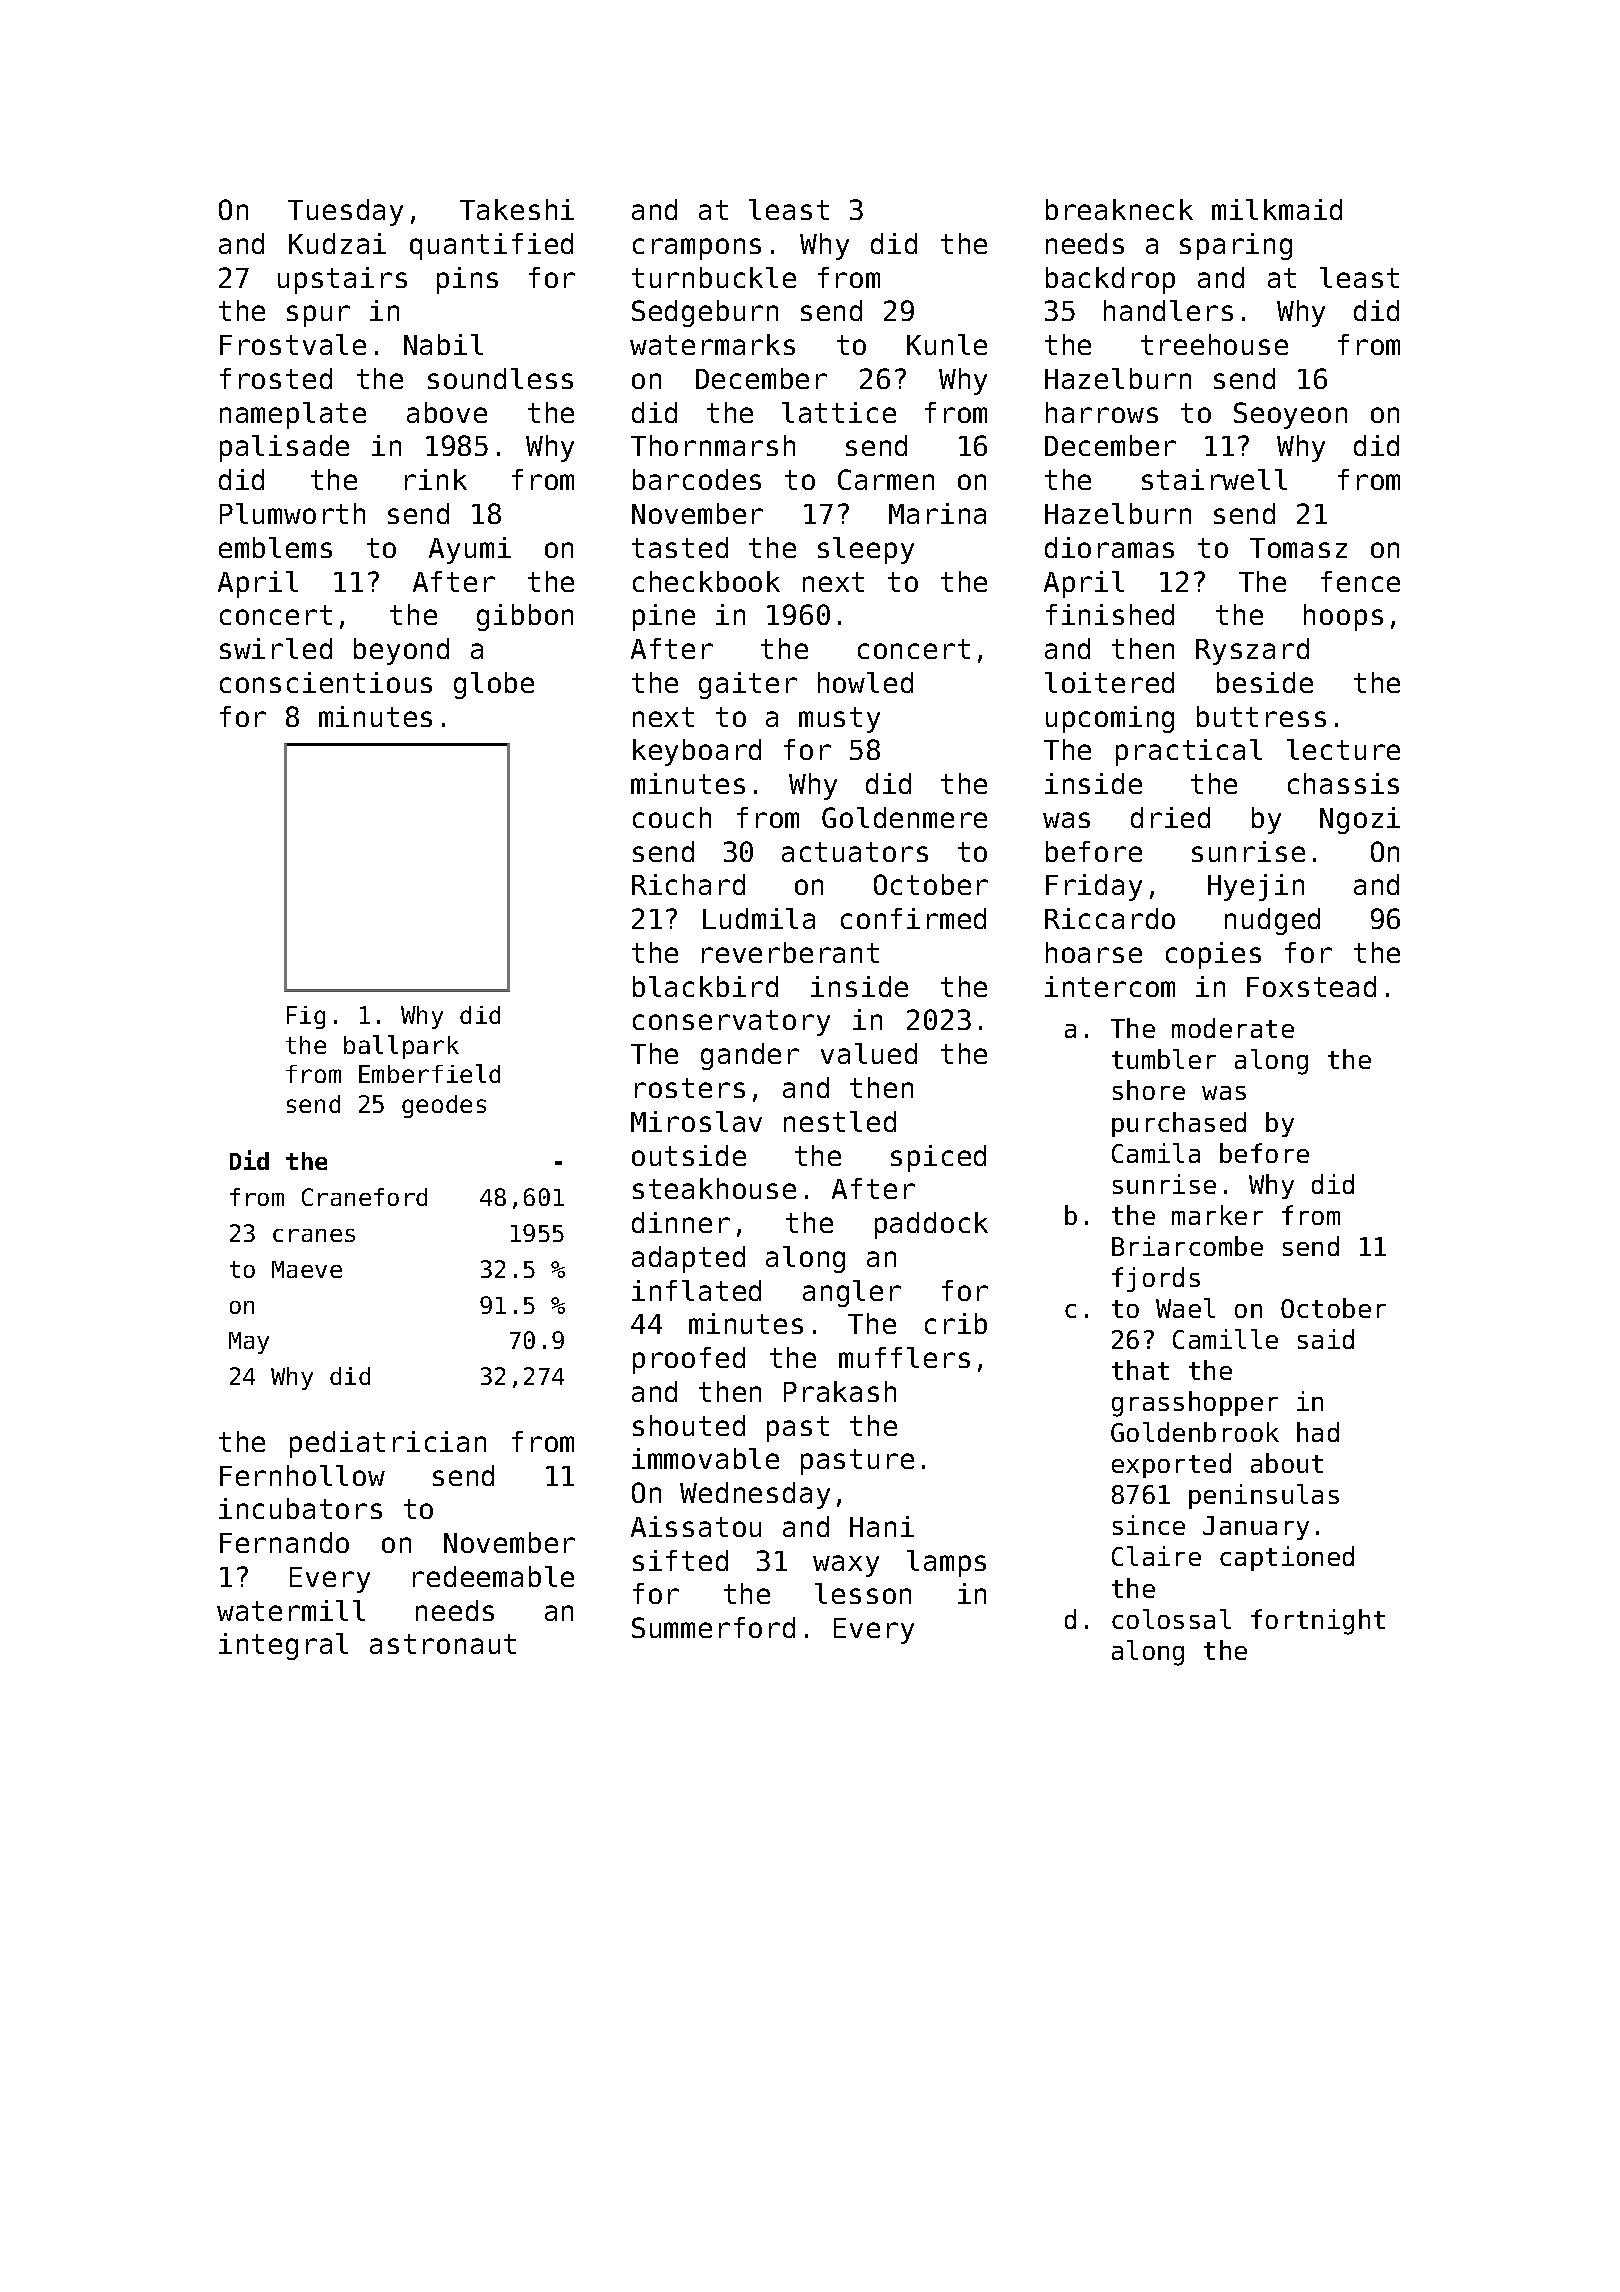  Describe the element at coordinates (1140, 1370) in the screenshot. I see `that` at that location.
